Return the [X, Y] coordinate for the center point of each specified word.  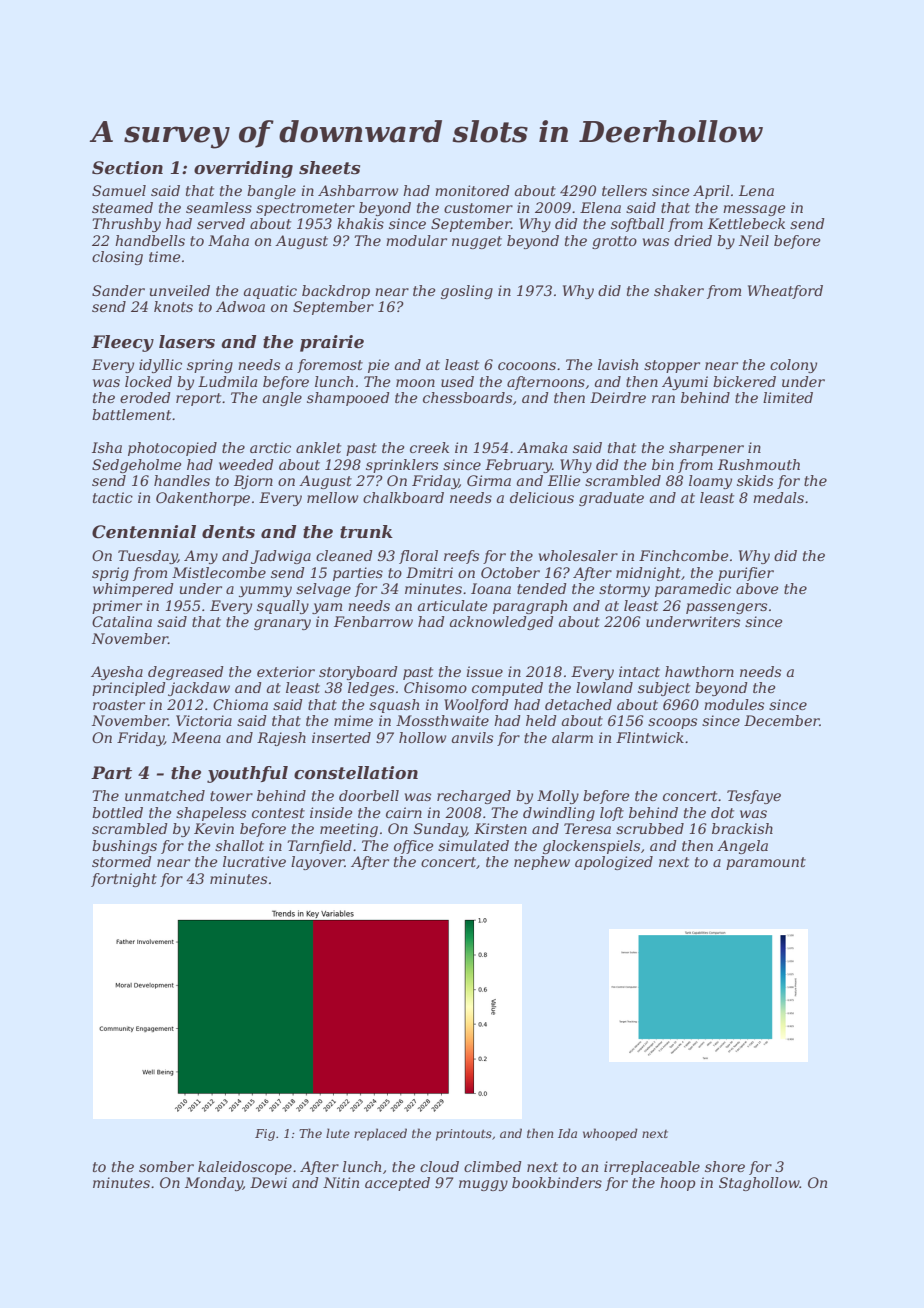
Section [127, 168]
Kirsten [500, 828]
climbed [493, 1166]
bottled [117, 812]
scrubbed [650, 828]
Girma [489, 480]
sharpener [706, 449]
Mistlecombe [219, 572]
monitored [472, 190]
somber [166, 1166]
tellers [624, 190]
